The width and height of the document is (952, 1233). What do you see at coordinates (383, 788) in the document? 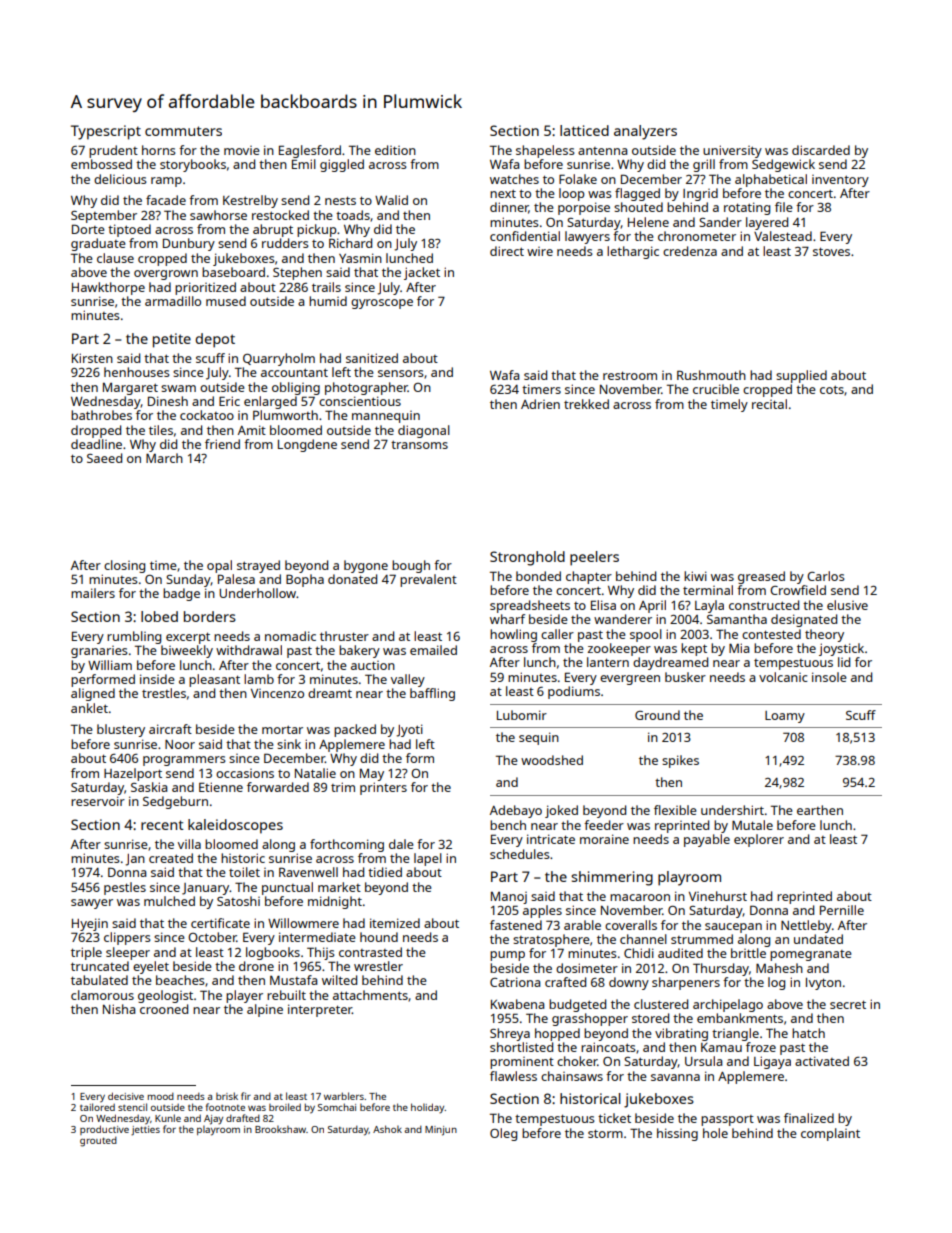
I see `printers` at bounding box center [383, 788].
